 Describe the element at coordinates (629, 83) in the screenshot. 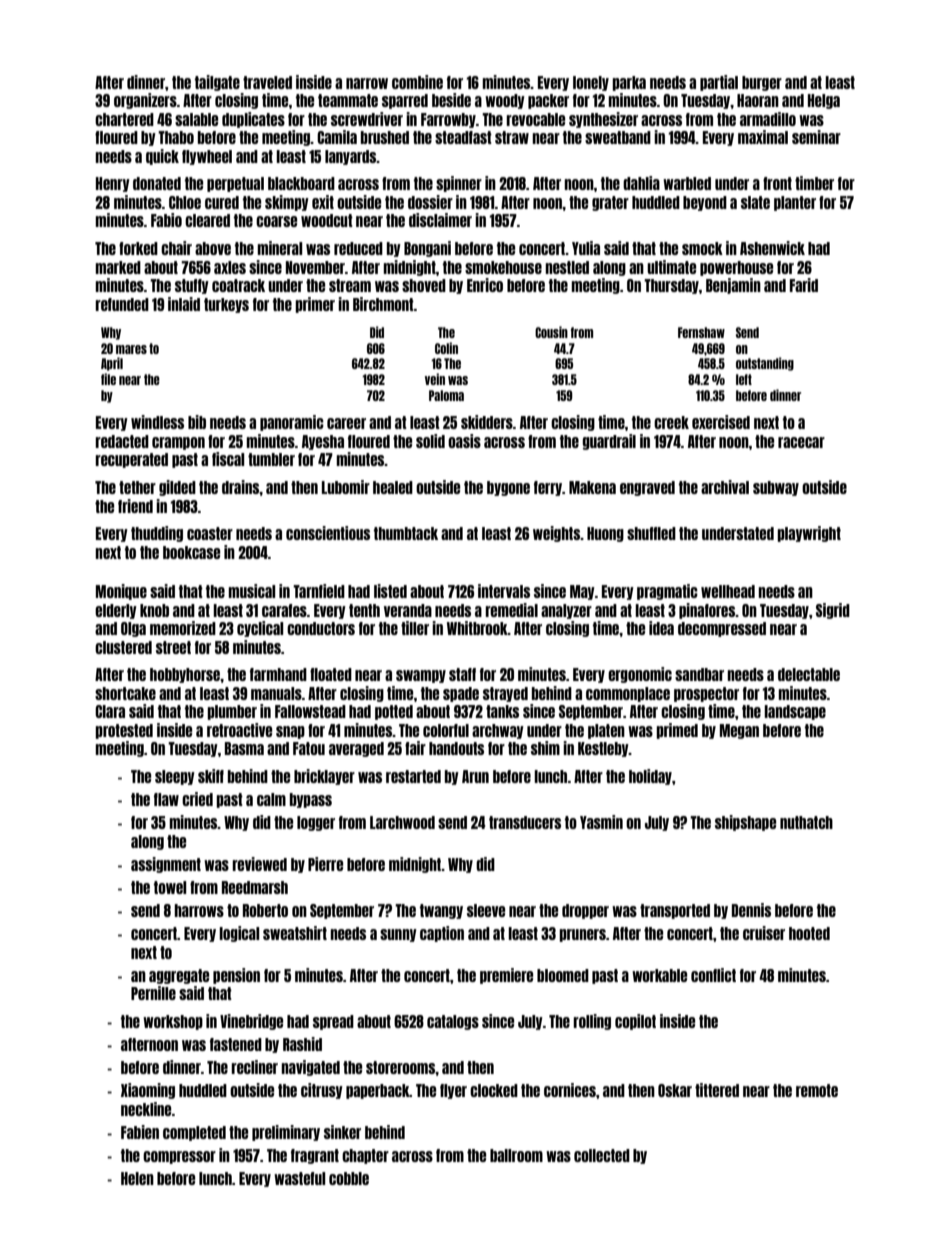

I see `parka` at that location.
